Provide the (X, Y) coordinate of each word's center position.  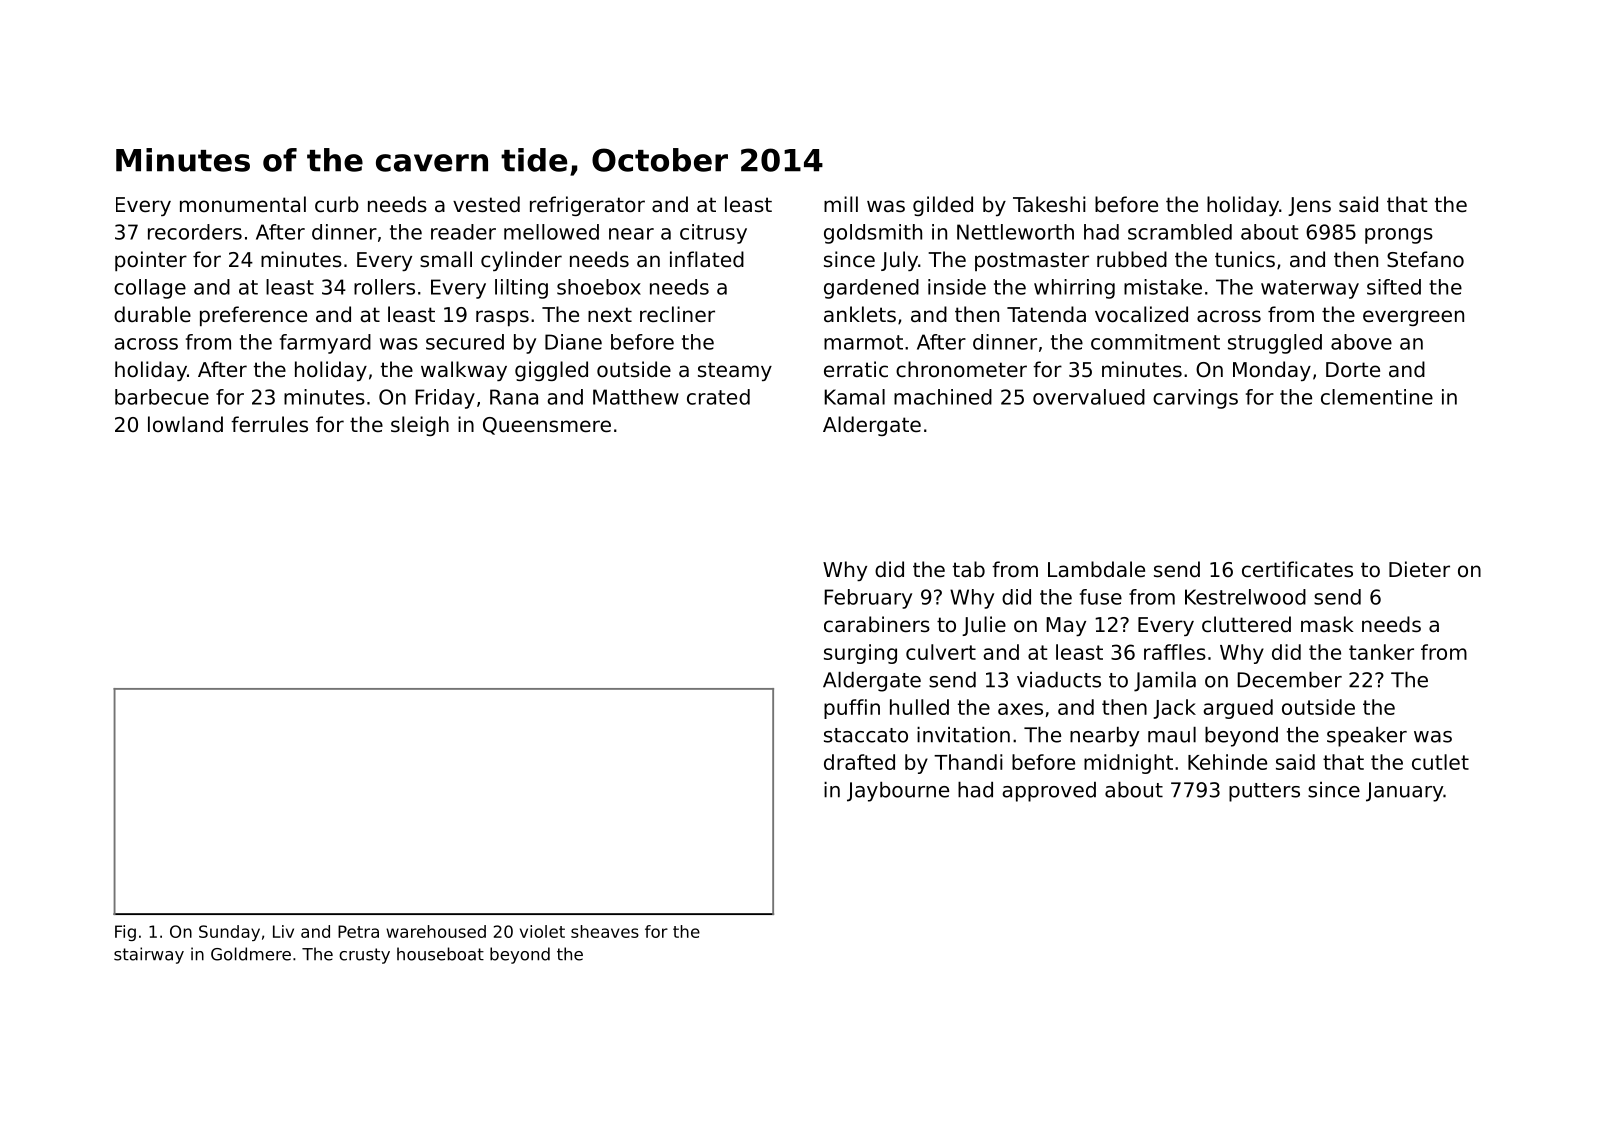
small (446, 259)
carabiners (877, 624)
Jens (1309, 206)
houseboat (440, 954)
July (899, 261)
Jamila (1165, 682)
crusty (364, 956)
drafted (859, 762)
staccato (866, 735)
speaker (1367, 737)
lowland (185, 424)
